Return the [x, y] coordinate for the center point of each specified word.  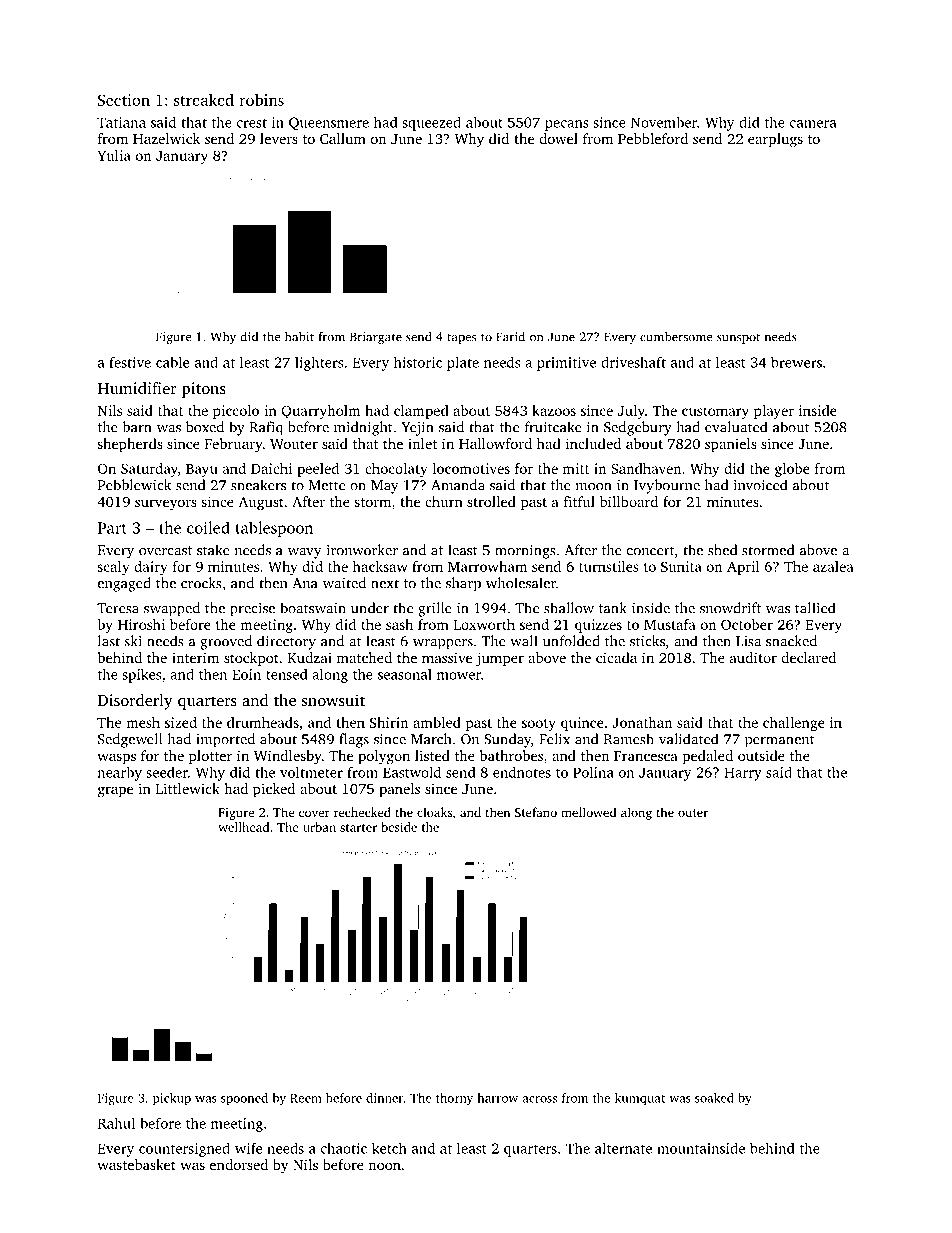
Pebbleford [653, 138]
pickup [172, 1099]
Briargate [376, 338]
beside [399, 827]
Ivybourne [667, 486]
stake [213, 550]
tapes [461, 339]
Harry [743, 774]
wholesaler [521, 583]
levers [279, 138]
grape [115, 792]
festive [130, 362]
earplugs [775, 140]
